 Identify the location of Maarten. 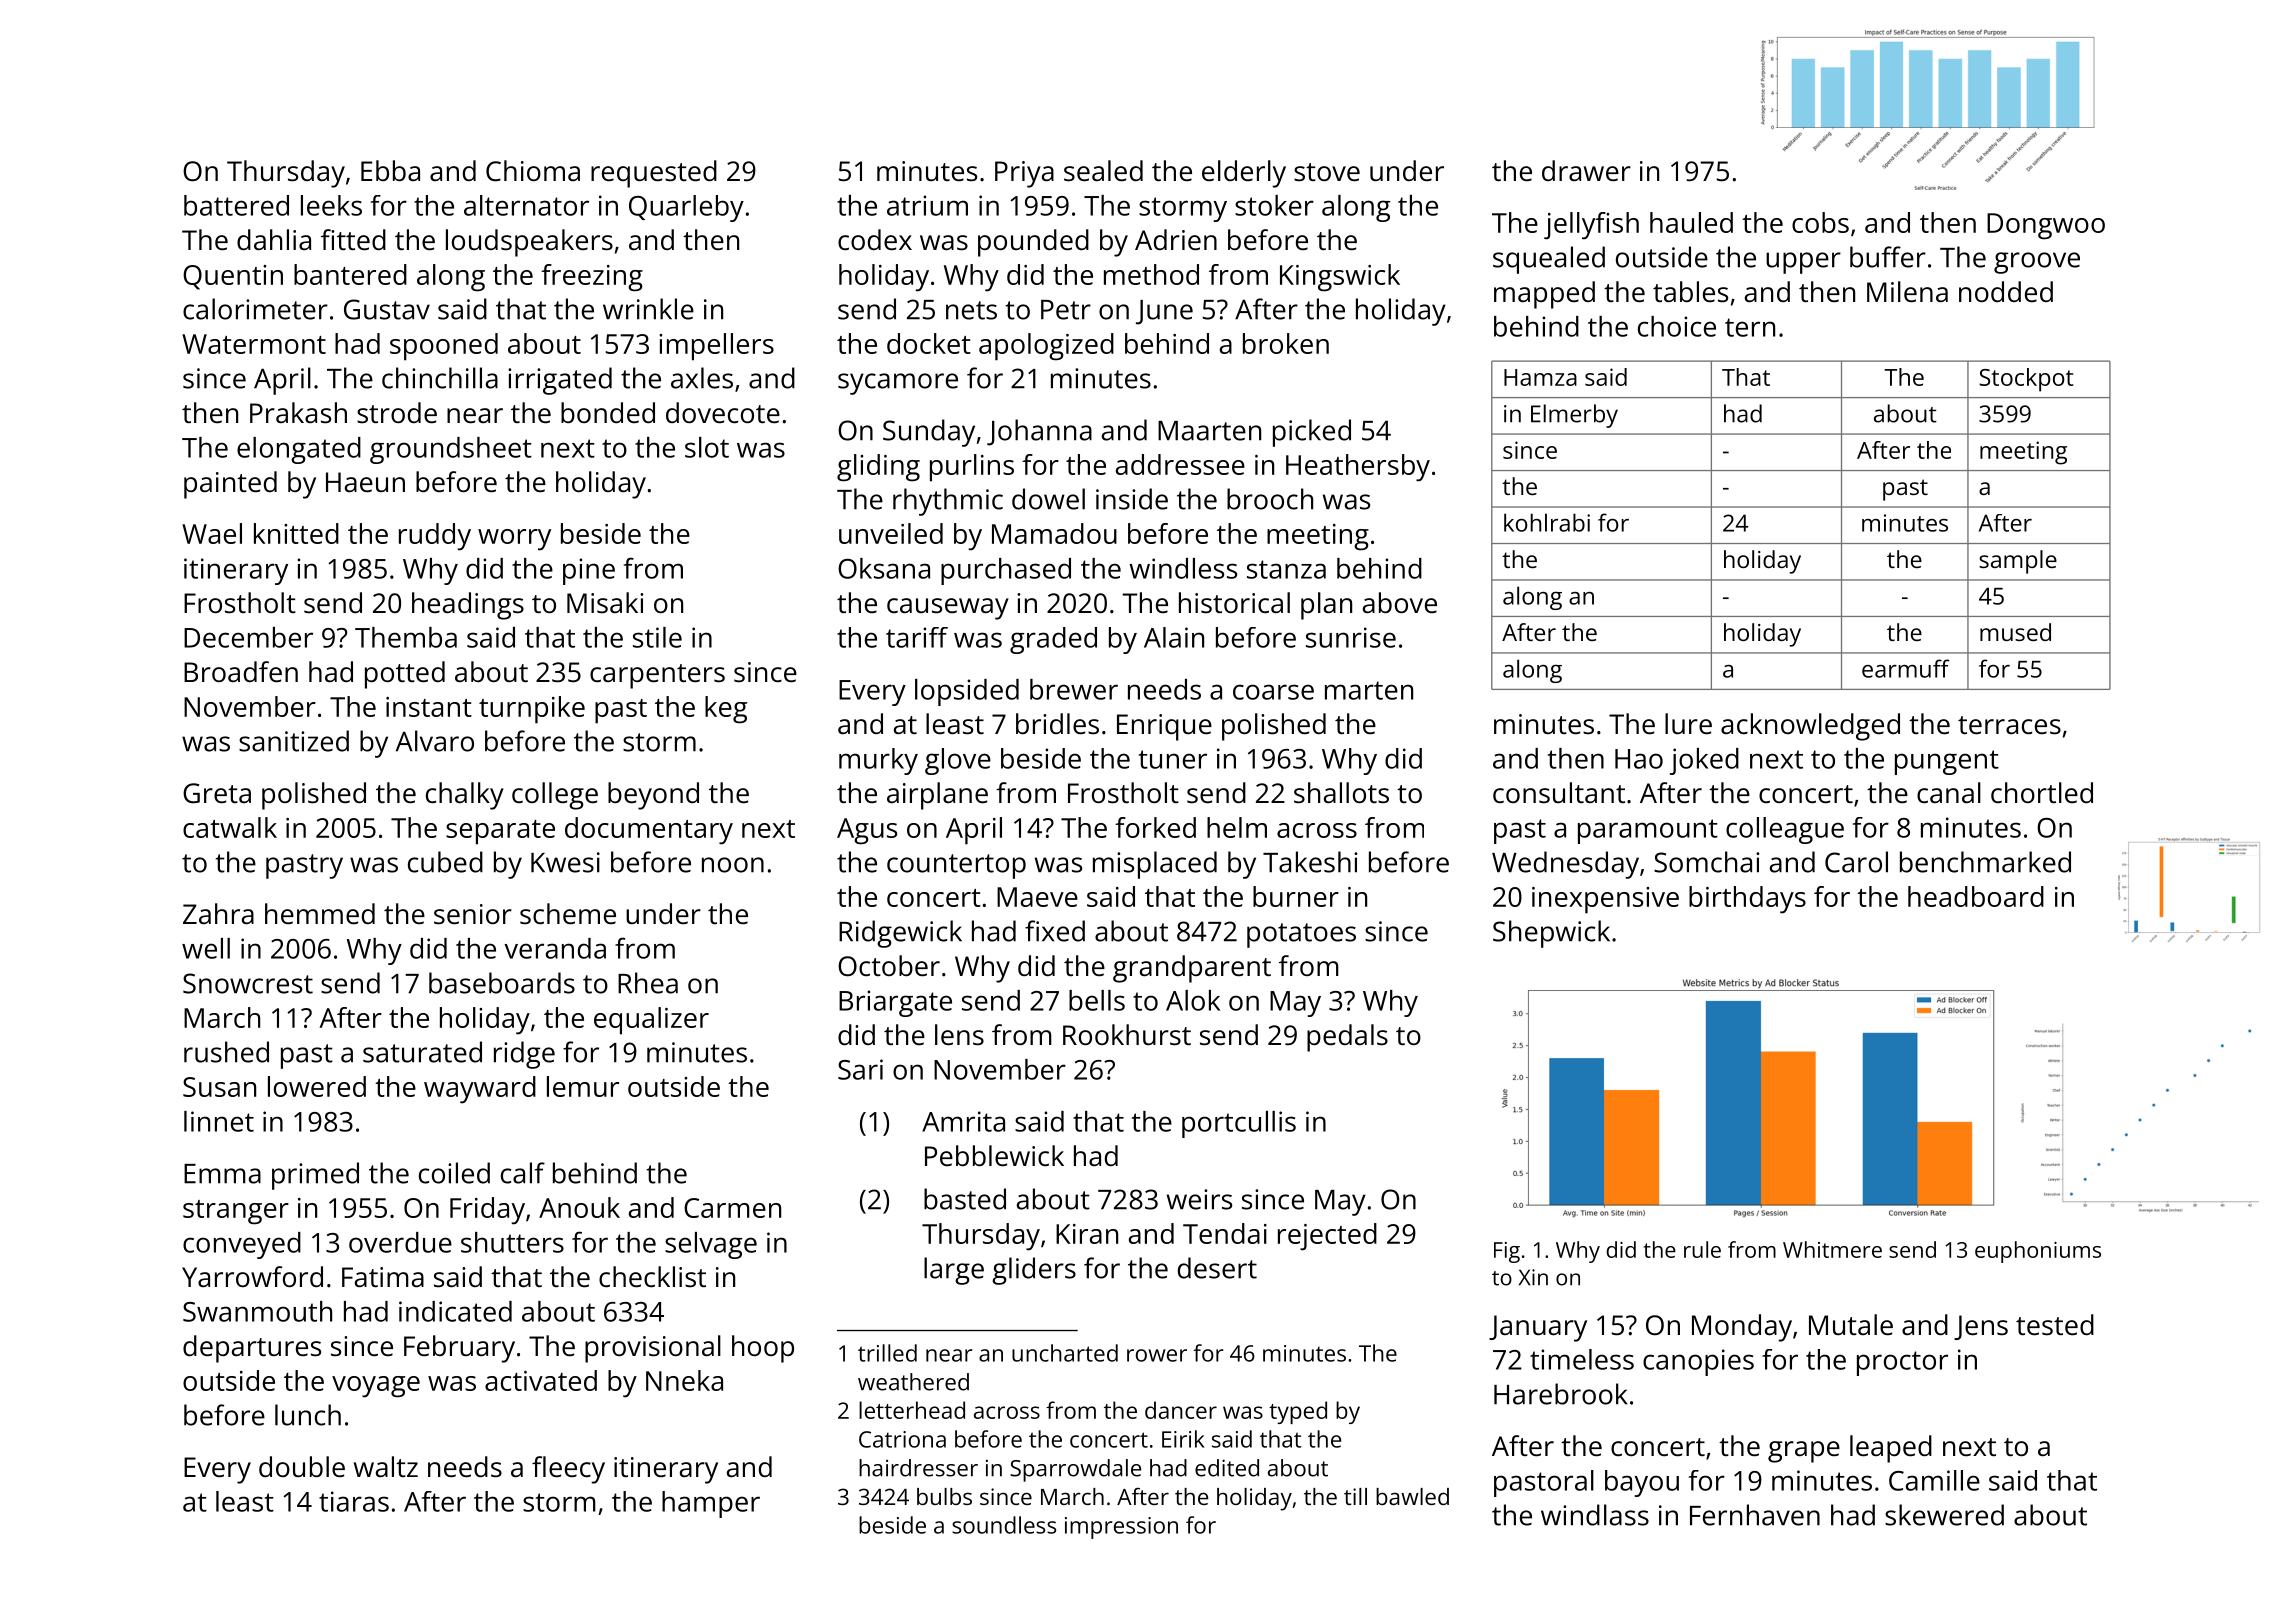
(1209, 431).
